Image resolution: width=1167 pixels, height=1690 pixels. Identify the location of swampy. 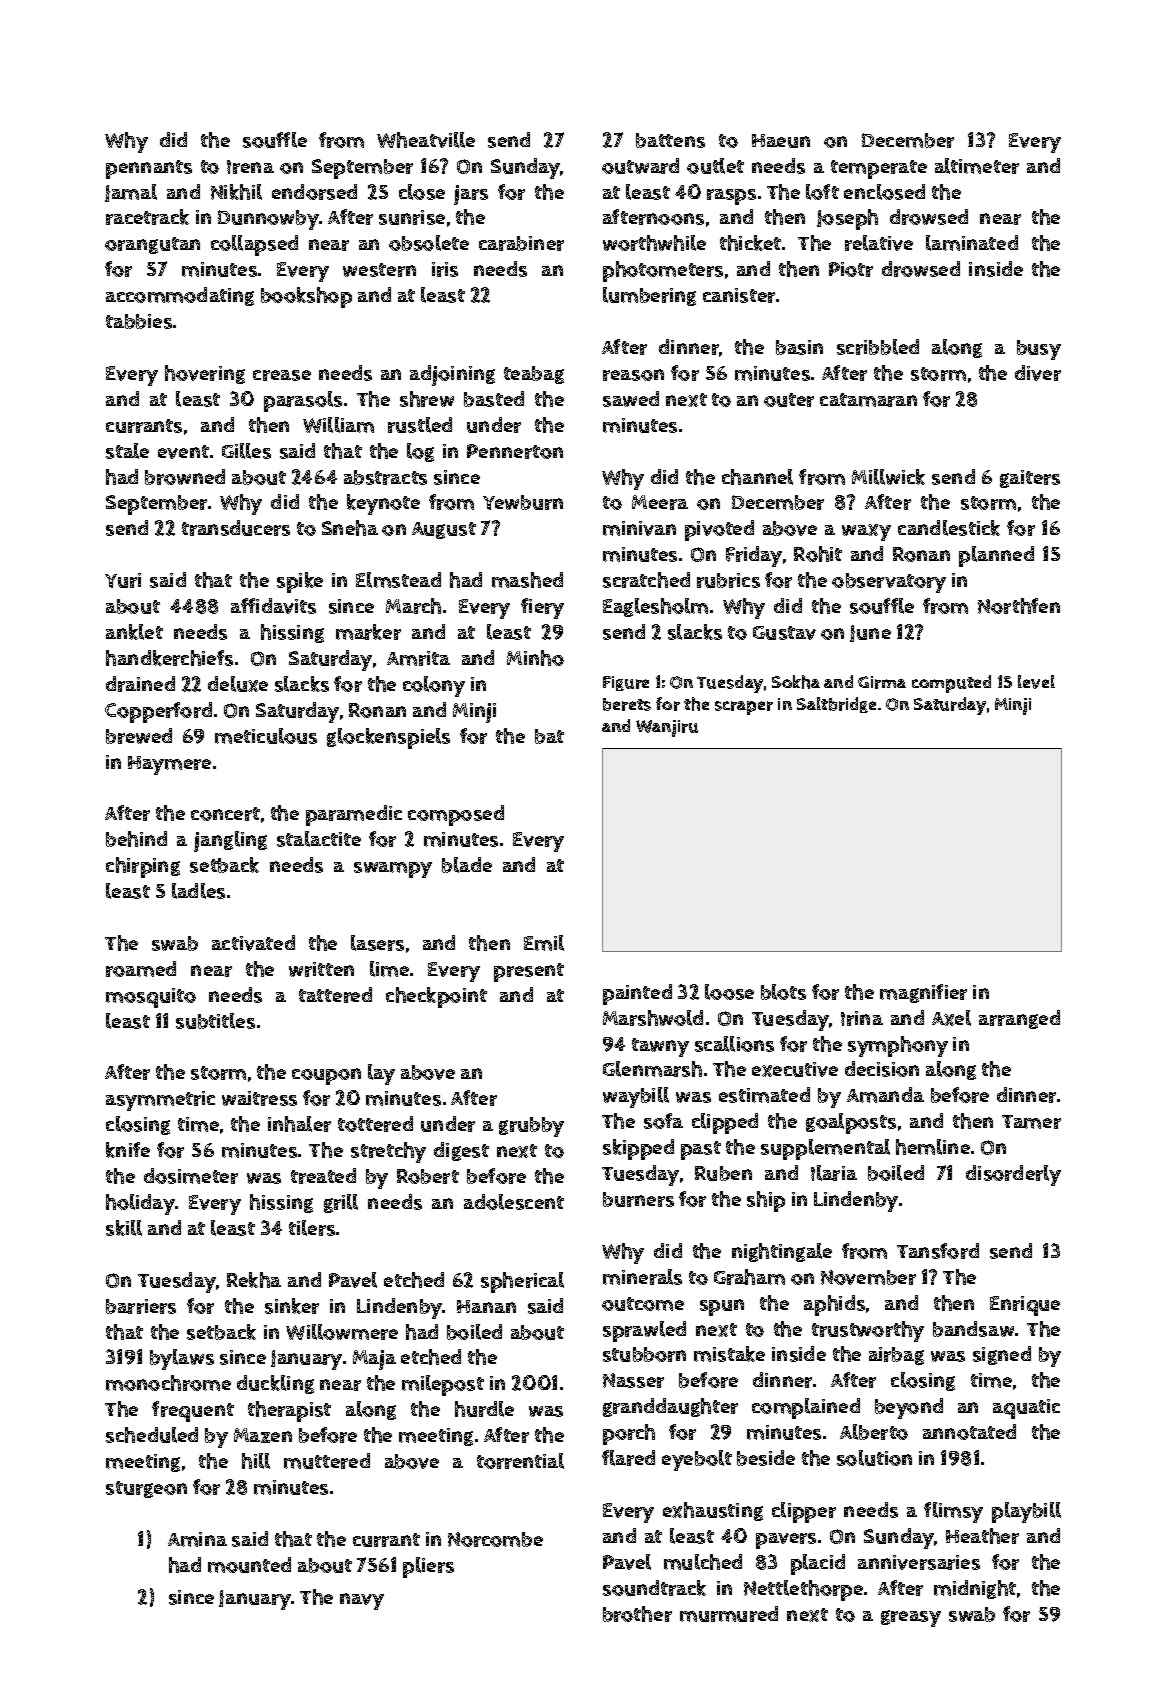
(393, 870).
